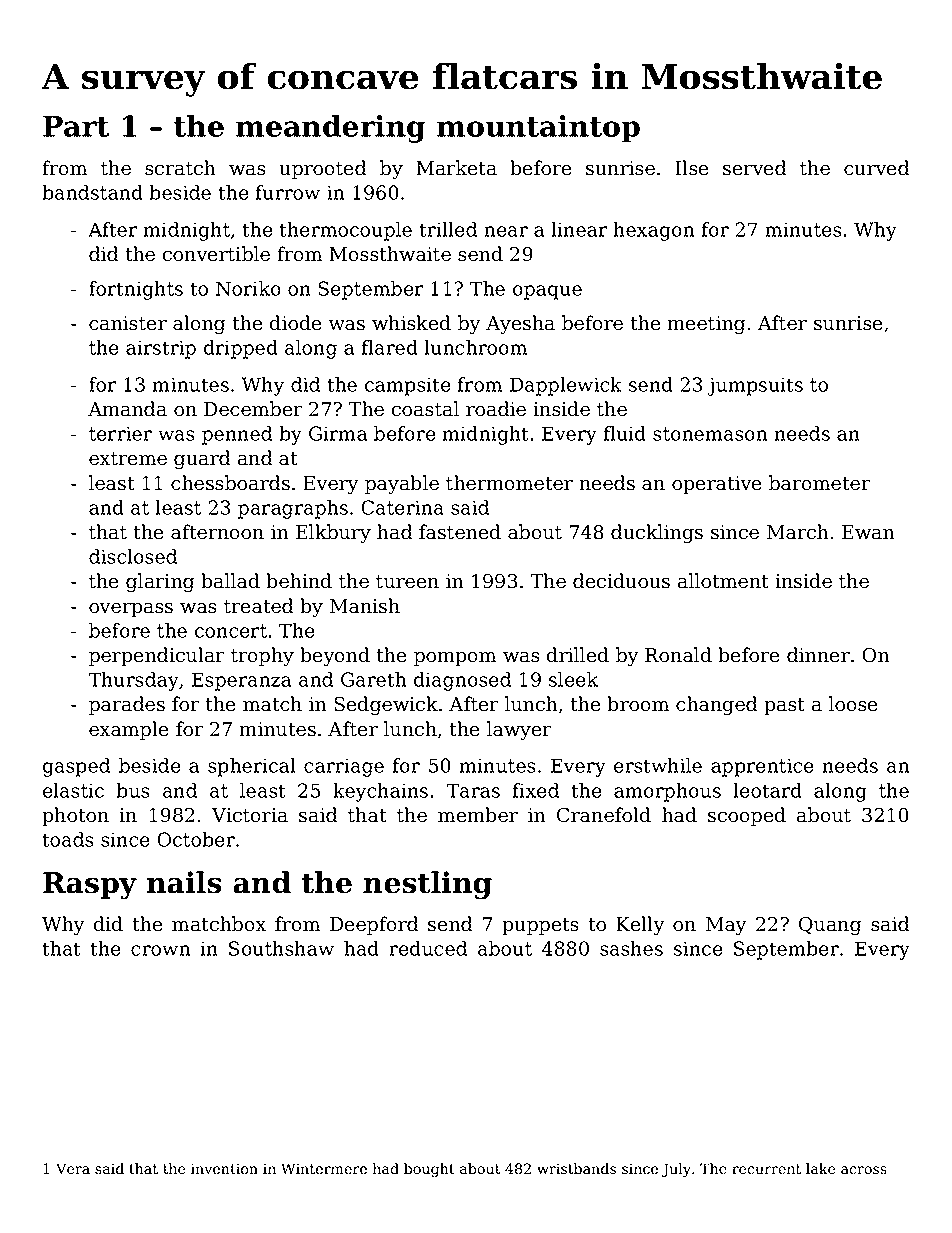 This screenshot has height=1233, width=952. Describe the element at coordinates (127, 705) in the screenshot. I see `parades` at that location.
